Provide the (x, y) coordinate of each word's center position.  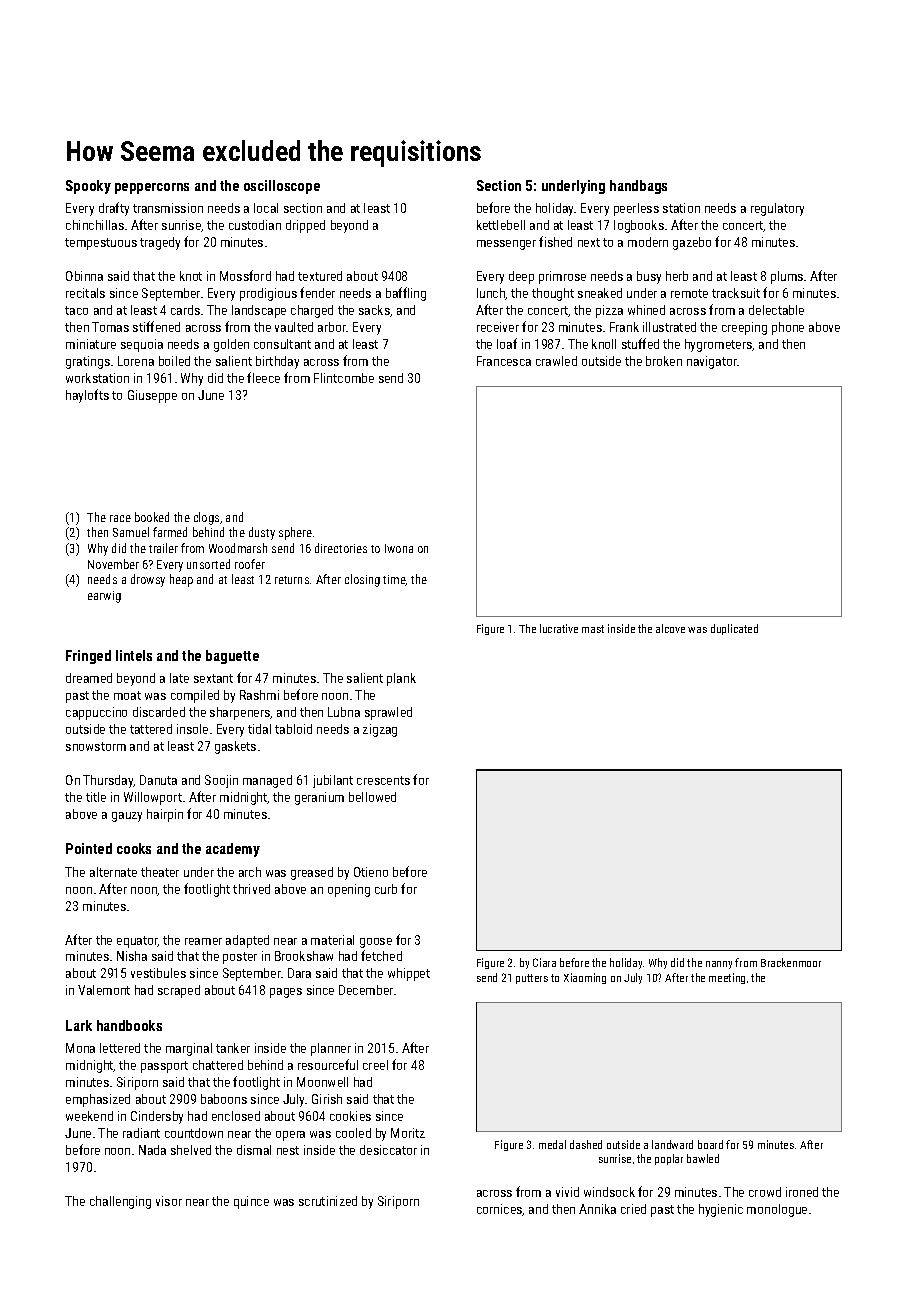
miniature (91, 344)
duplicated (734, 629)
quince (251, 1202)
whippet (409, 974)
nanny (719, 965)
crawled (556, 361)
